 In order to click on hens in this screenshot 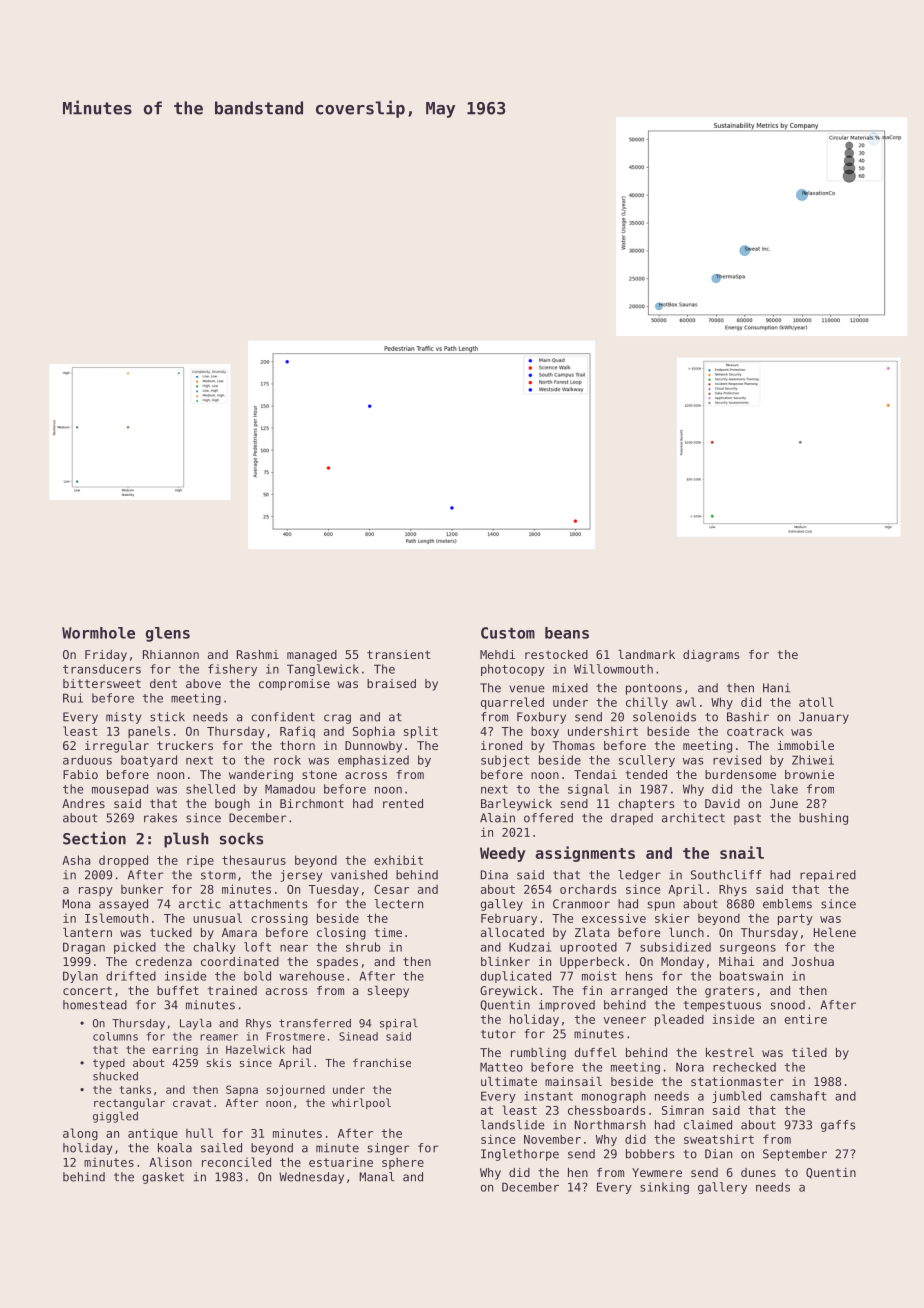, I will do `click(639, 976)`.
